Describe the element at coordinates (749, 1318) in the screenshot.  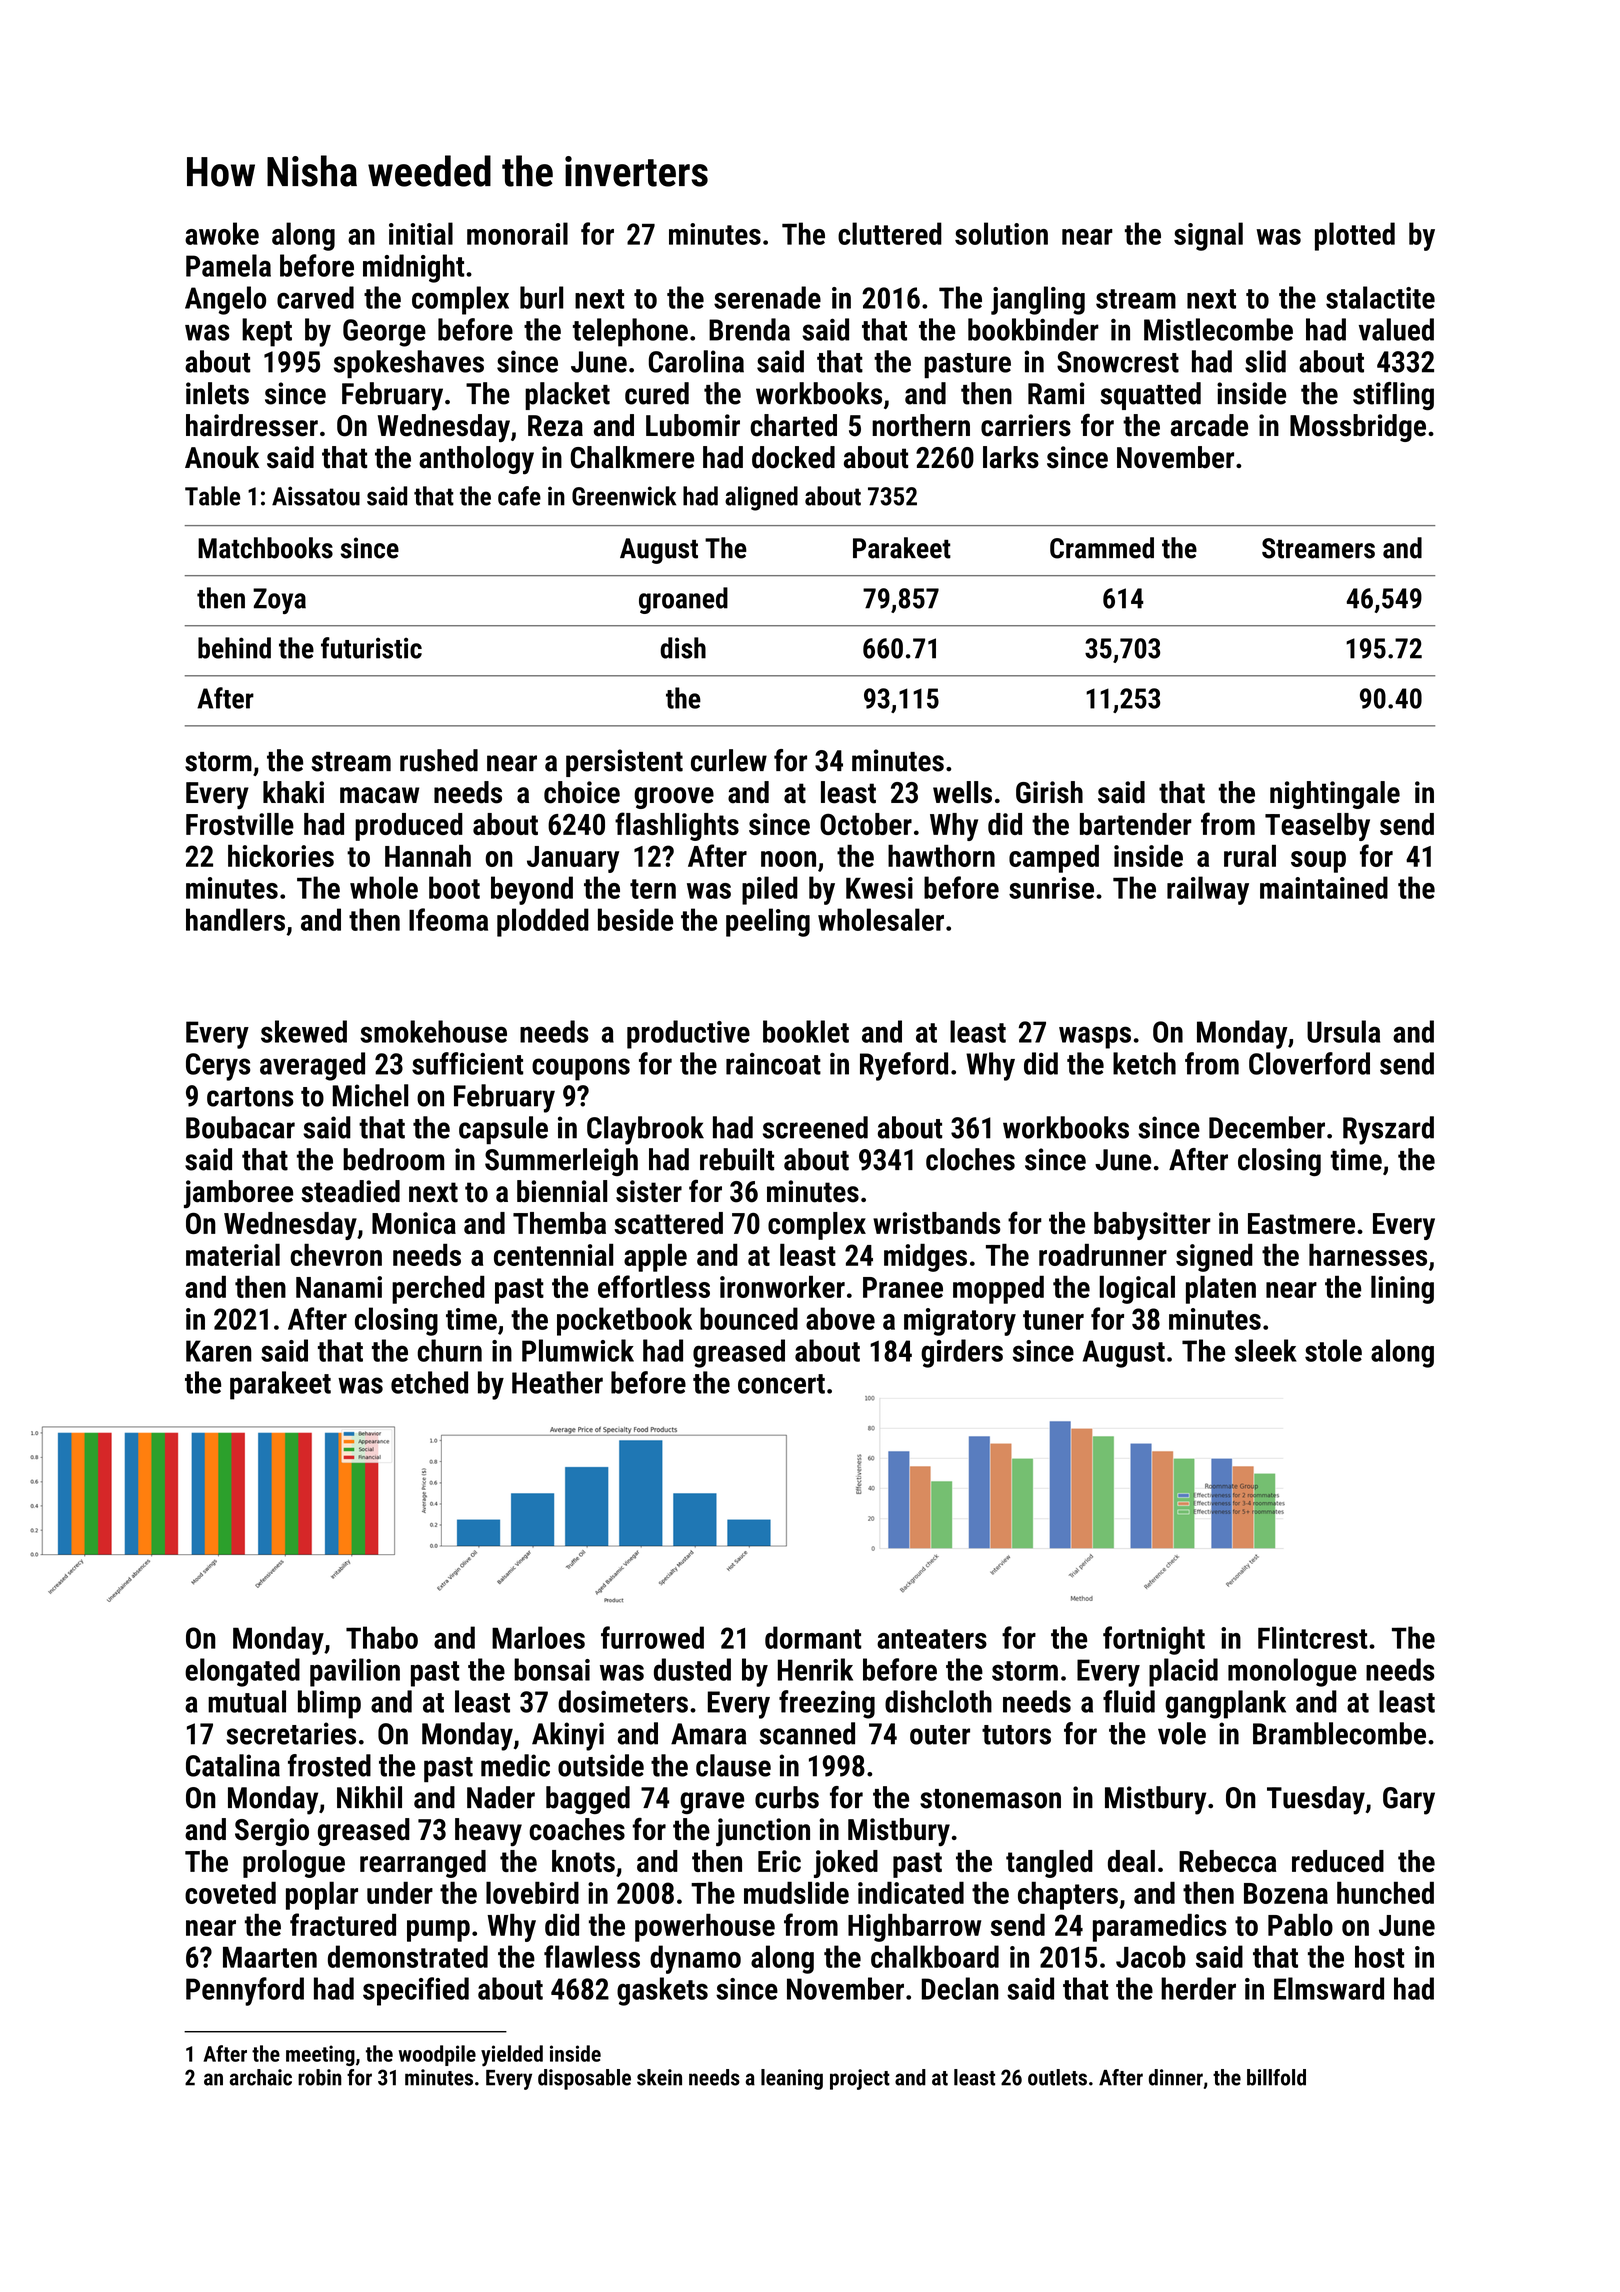
I see `bounced` at that location.
